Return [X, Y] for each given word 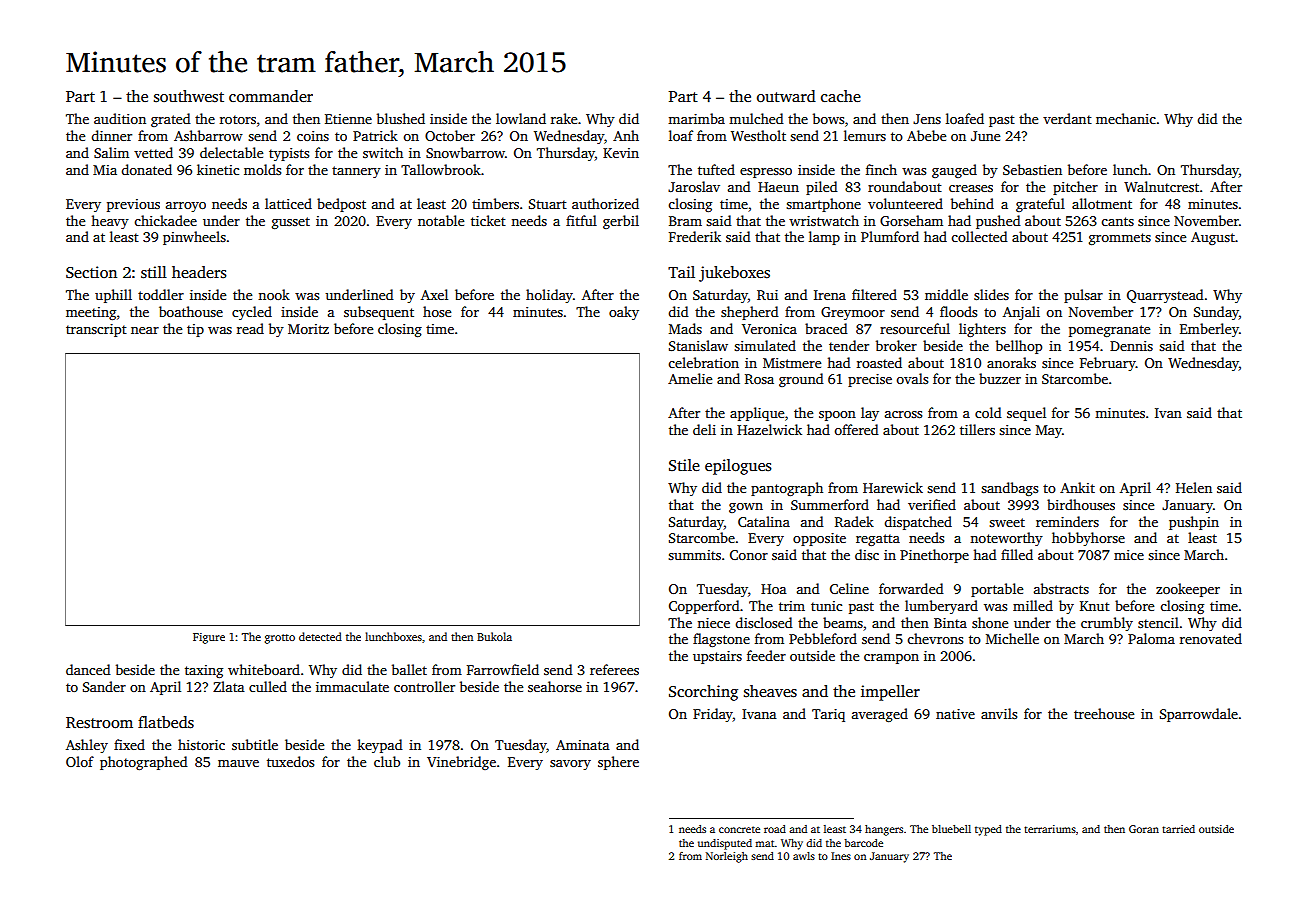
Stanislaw [698, 345]
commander [271, 96]
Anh [626, 135]
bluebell [951, 829]
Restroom [99, 723]
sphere [618, 763]
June [985, 136]
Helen [1194, 487]
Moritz [308, 329]
